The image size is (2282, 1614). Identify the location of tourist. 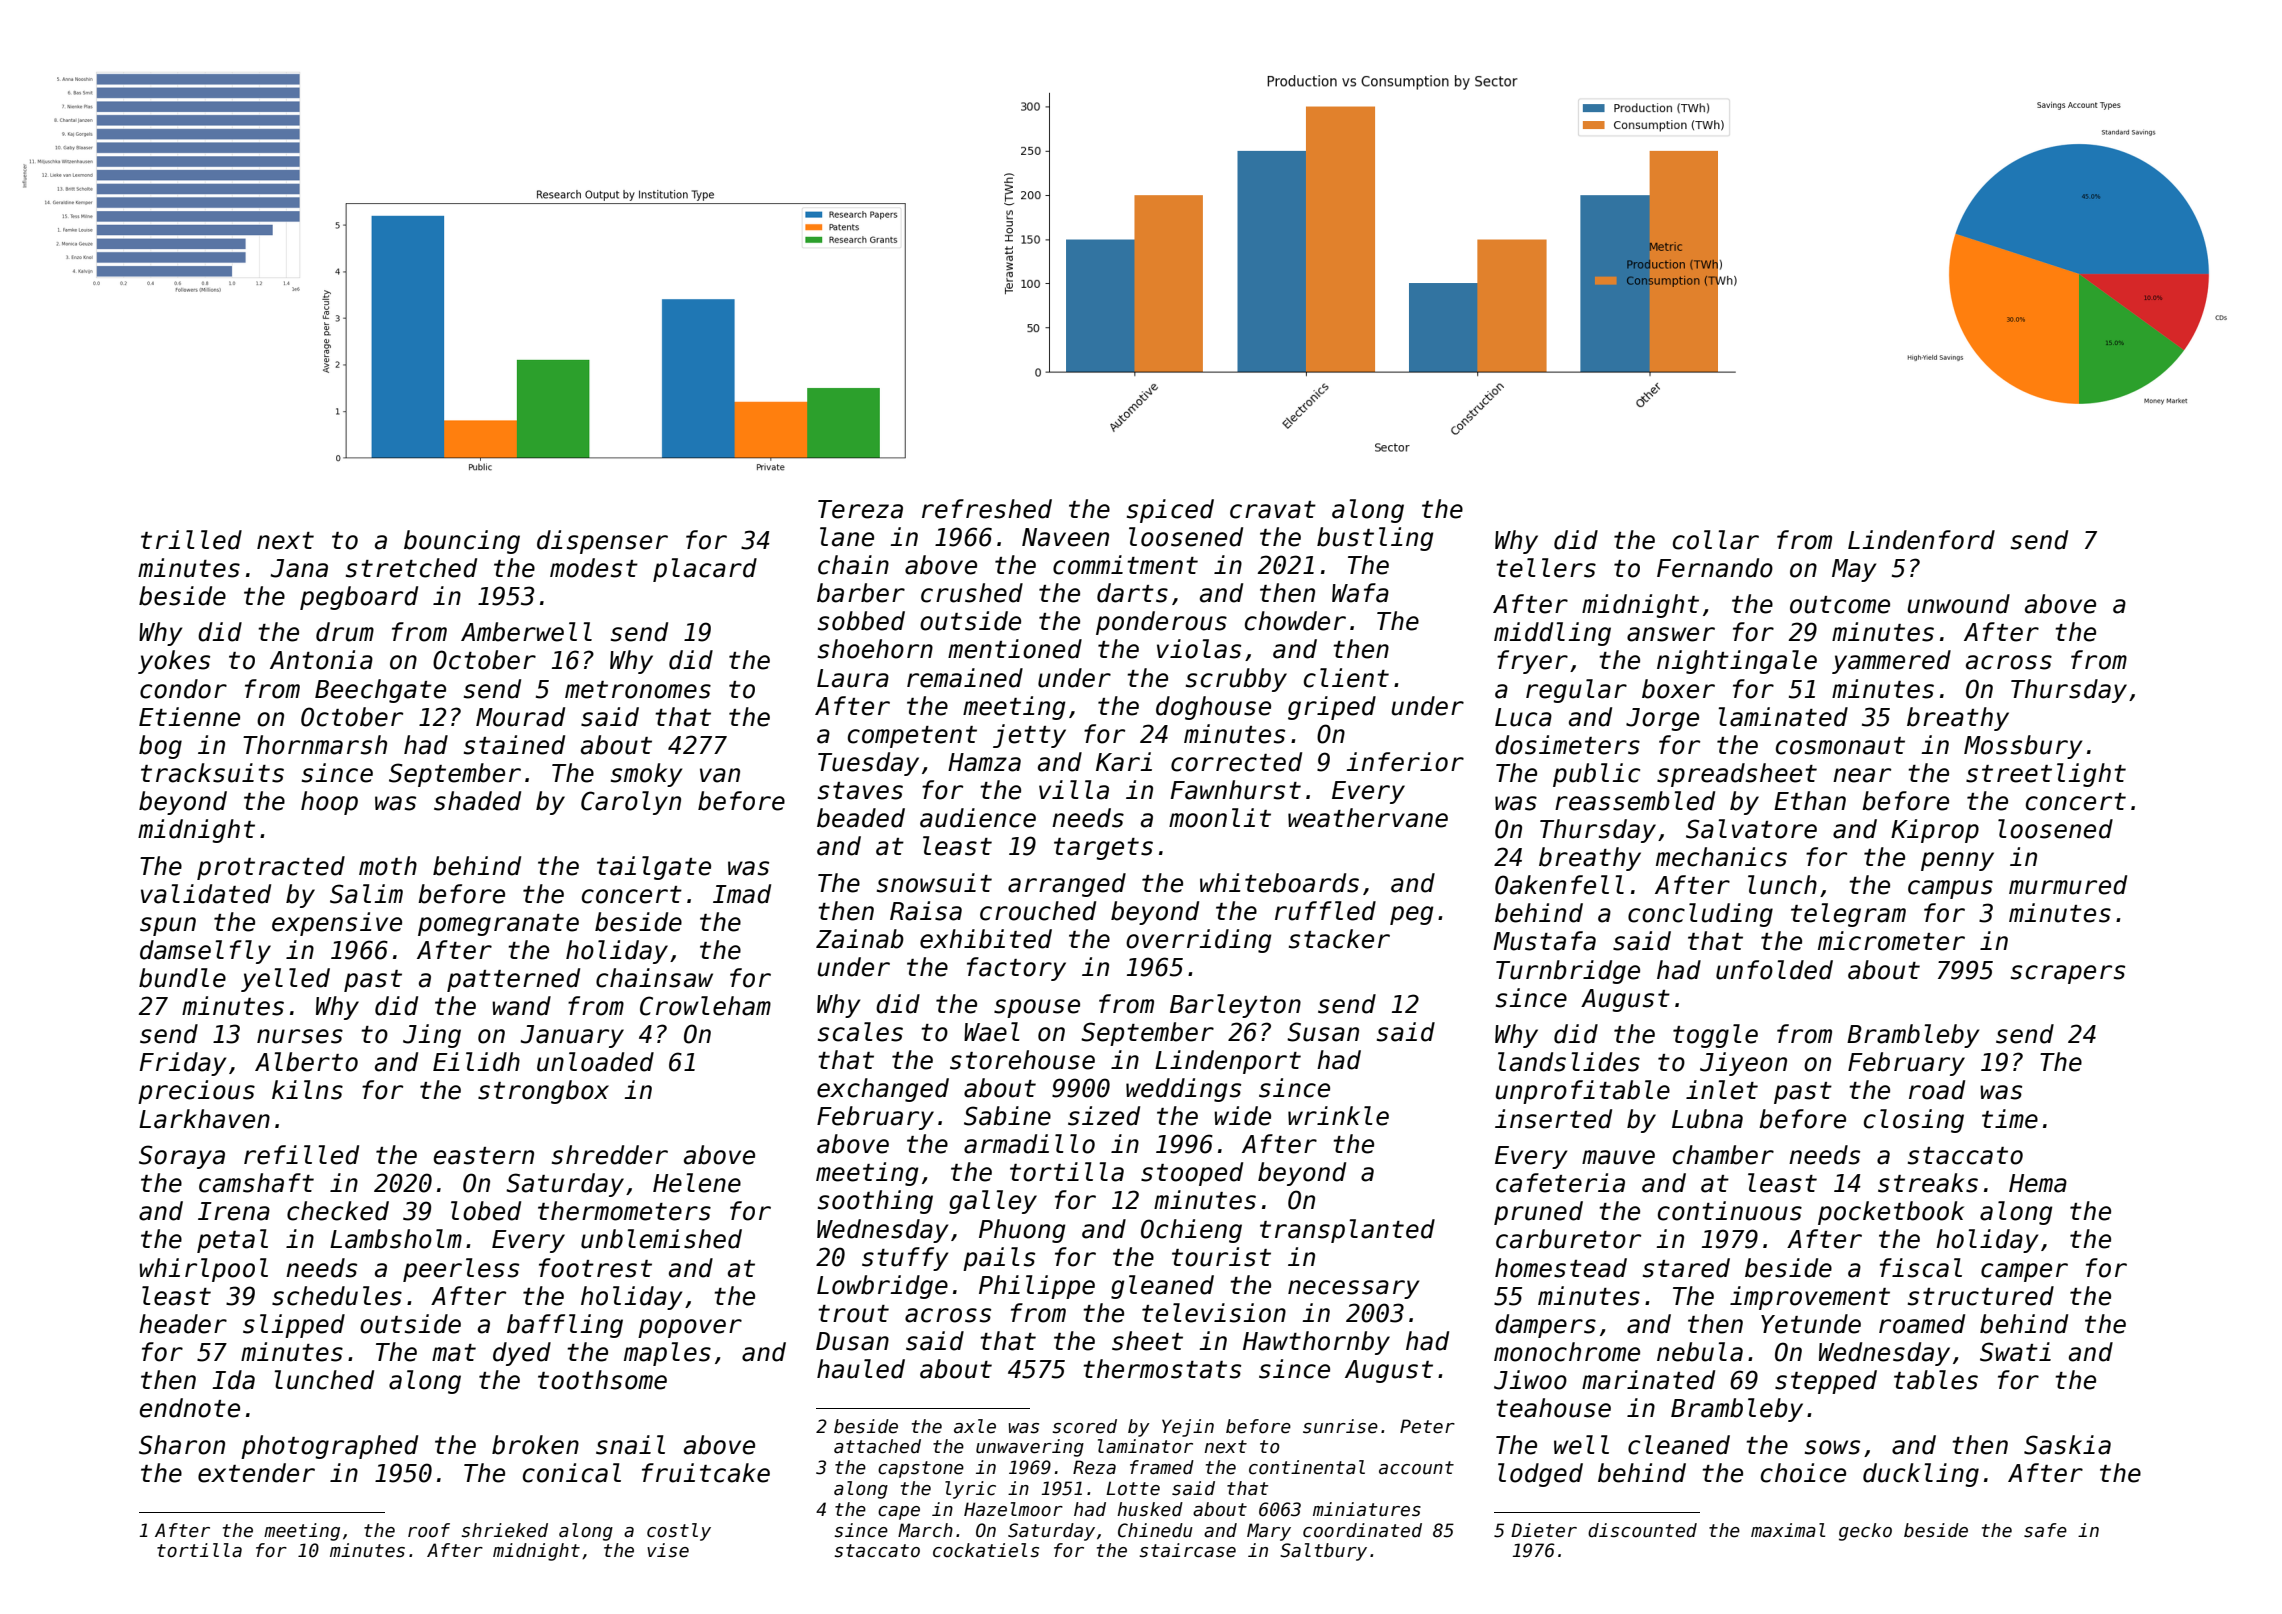
(1221, 1257).
